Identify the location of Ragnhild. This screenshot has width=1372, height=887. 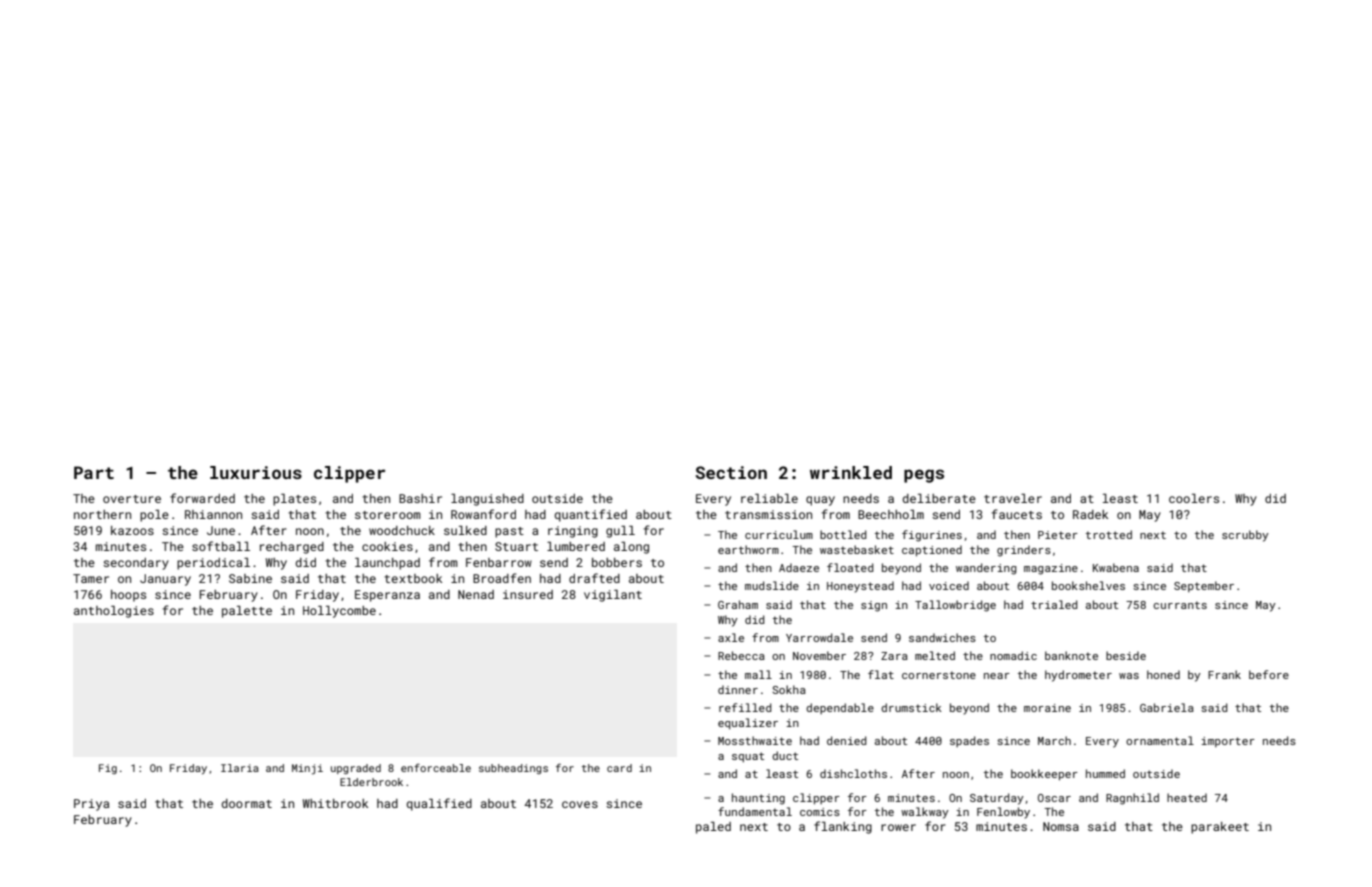
(1132, 799).
